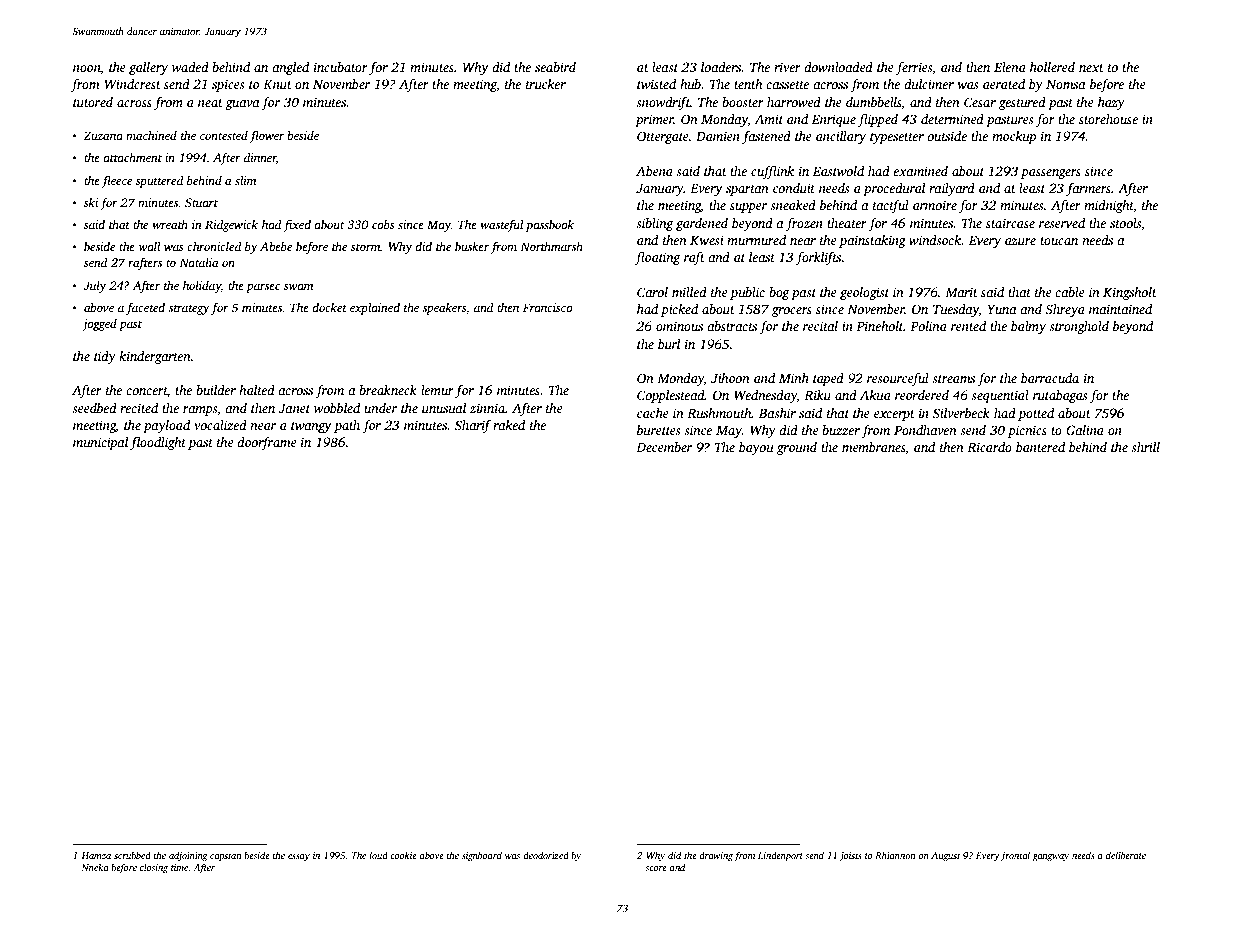 The height and width of the document is (952, 1233). I want to click on geologist, so click(864, 293).
